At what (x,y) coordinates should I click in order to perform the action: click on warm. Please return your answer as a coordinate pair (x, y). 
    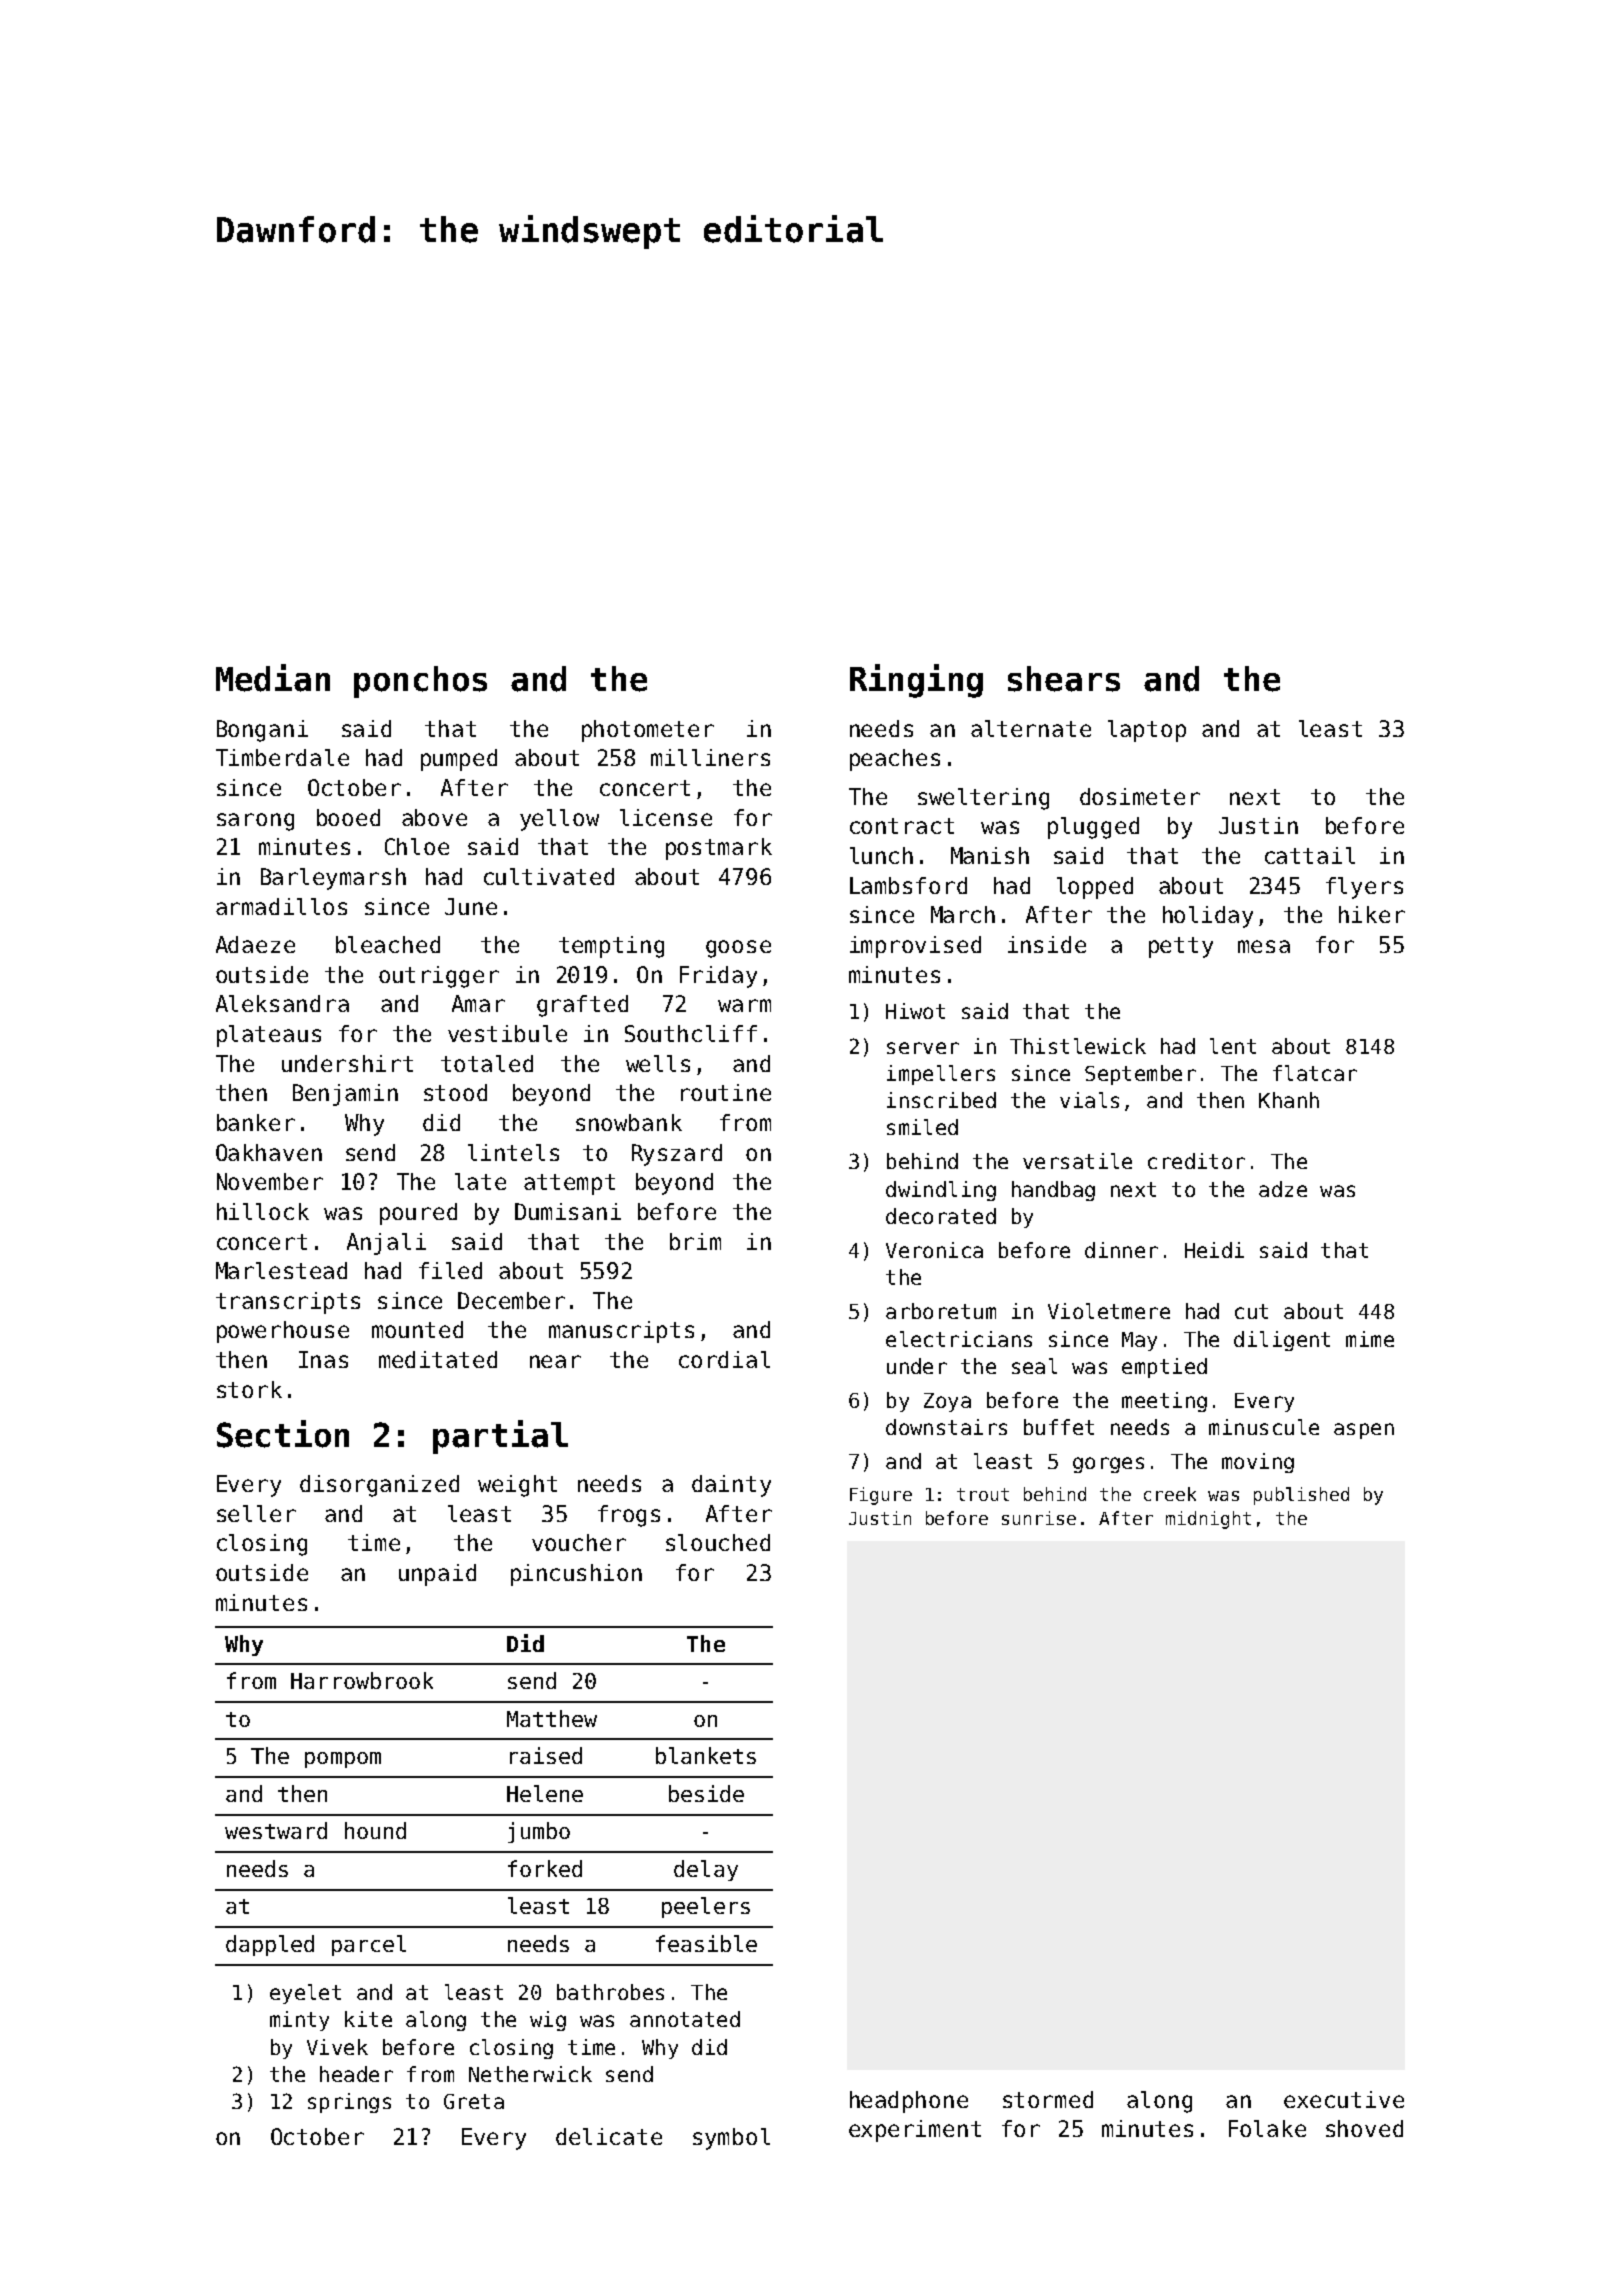
    Looking at the image, I should click on (744, 1005).
